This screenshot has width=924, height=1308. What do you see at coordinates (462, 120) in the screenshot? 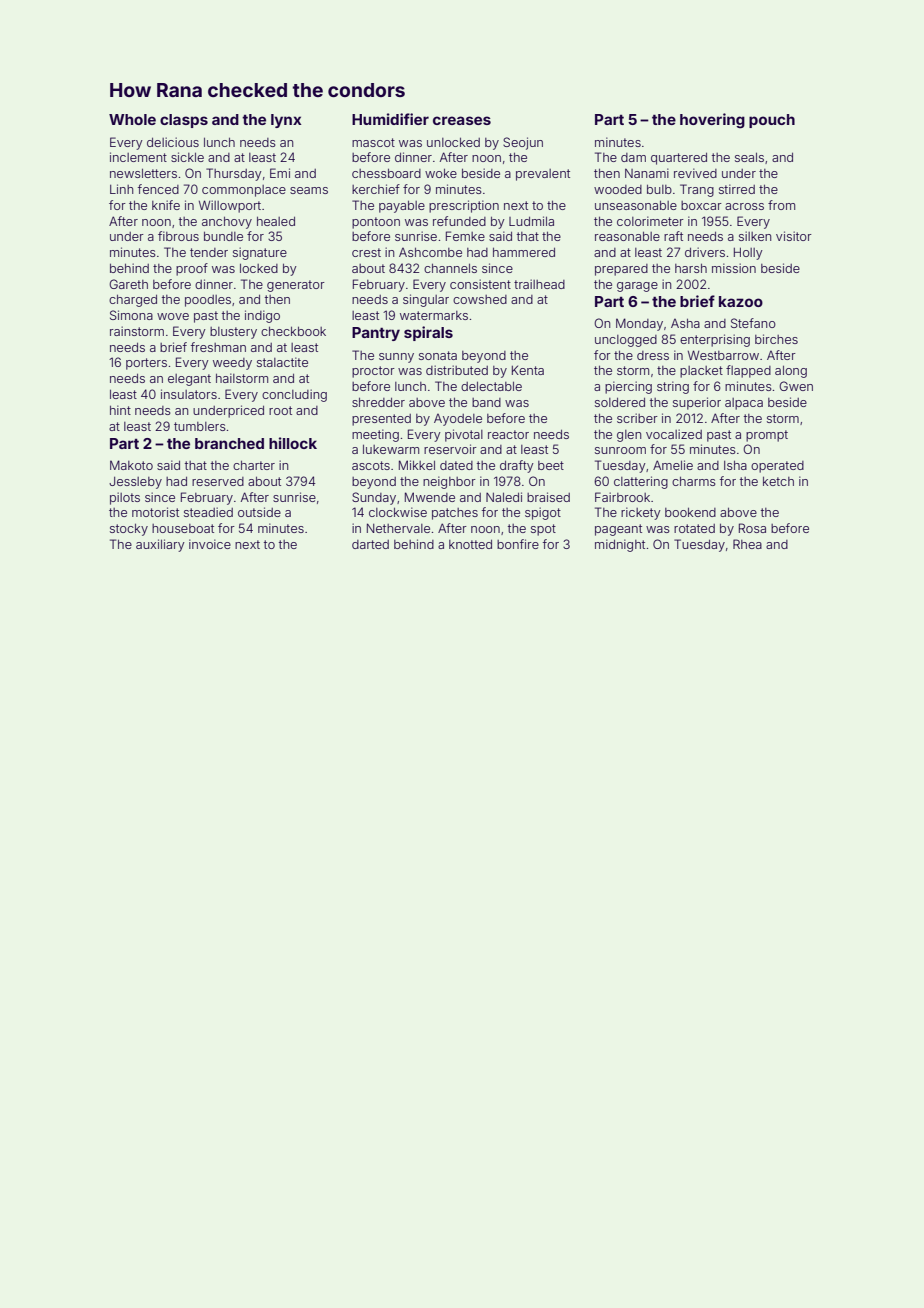
I see `creases` at bounding box center [462, 120].
